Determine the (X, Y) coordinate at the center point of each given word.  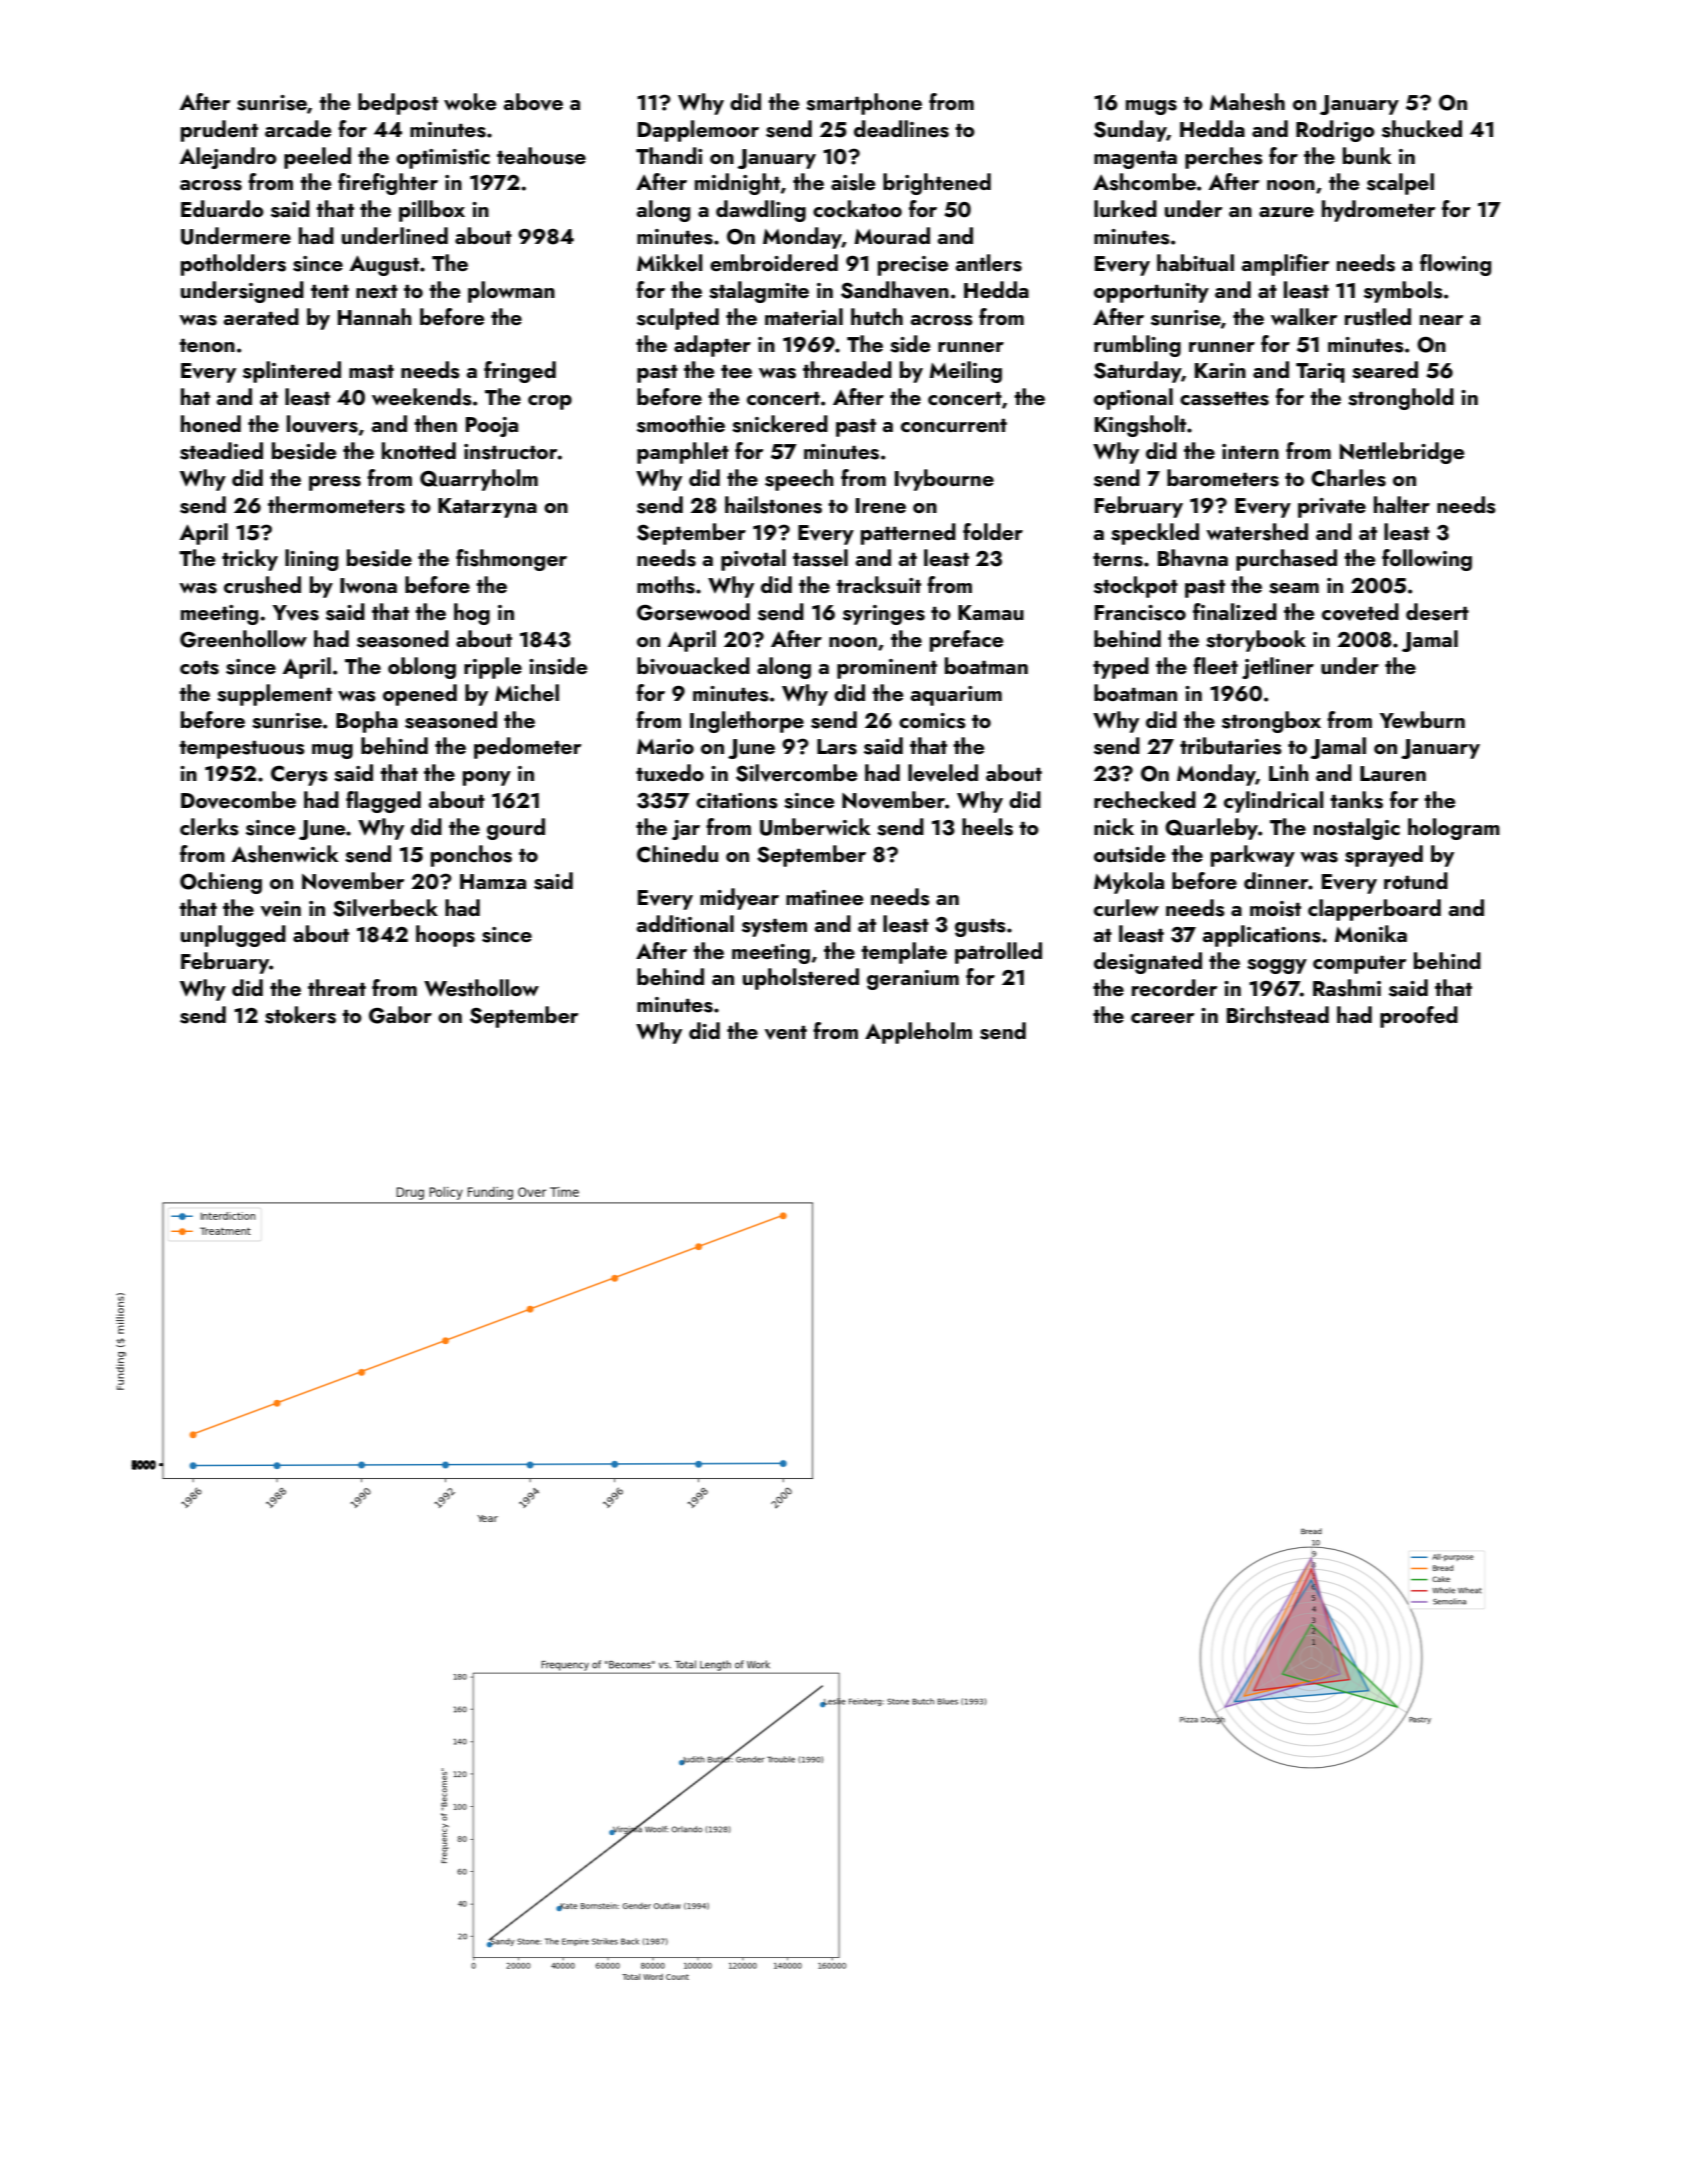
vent (786, 1033)
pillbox (432, 211)
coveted (1360, 612)
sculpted (678, 319)
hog (472, 614)
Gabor (400, 1015)
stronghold (1401, 399)
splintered (292, 372)
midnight (737, 184)
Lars (837, 747)
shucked (1422, 129)
